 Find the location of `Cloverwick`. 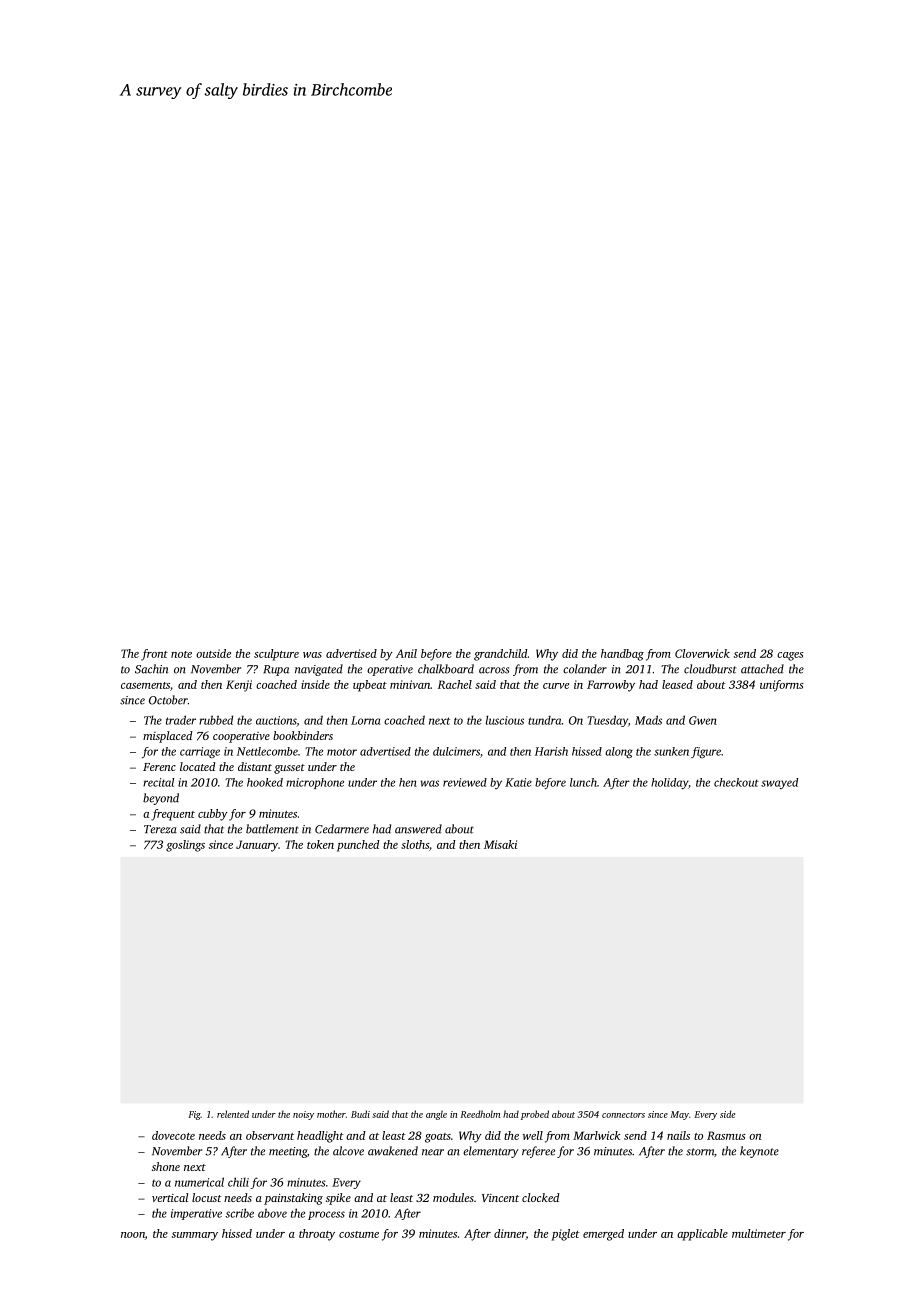

Cloverwick is located at coordinates (702, 653).
